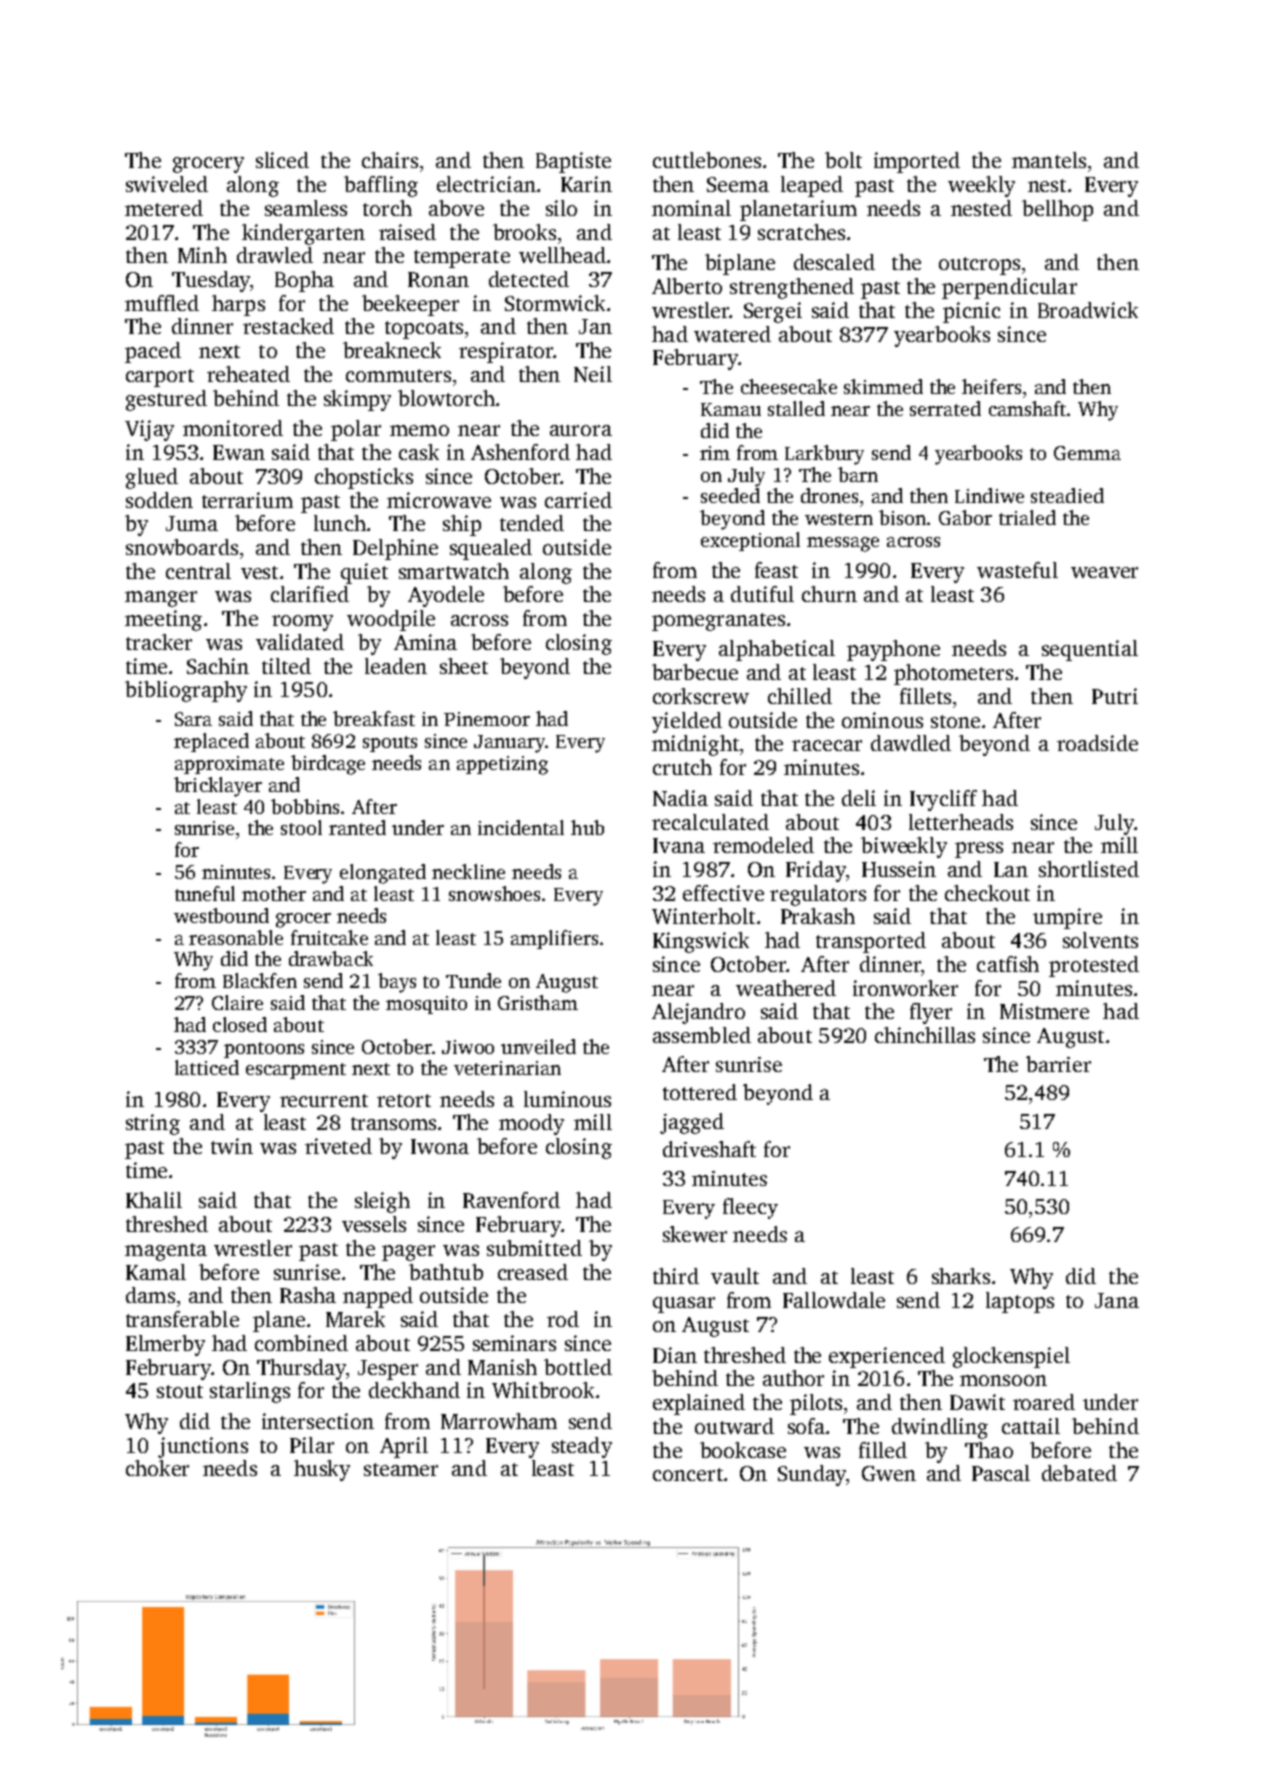 The height and width of the image is (1787, 1264). I want to click on husky, so click(322, 1470).
